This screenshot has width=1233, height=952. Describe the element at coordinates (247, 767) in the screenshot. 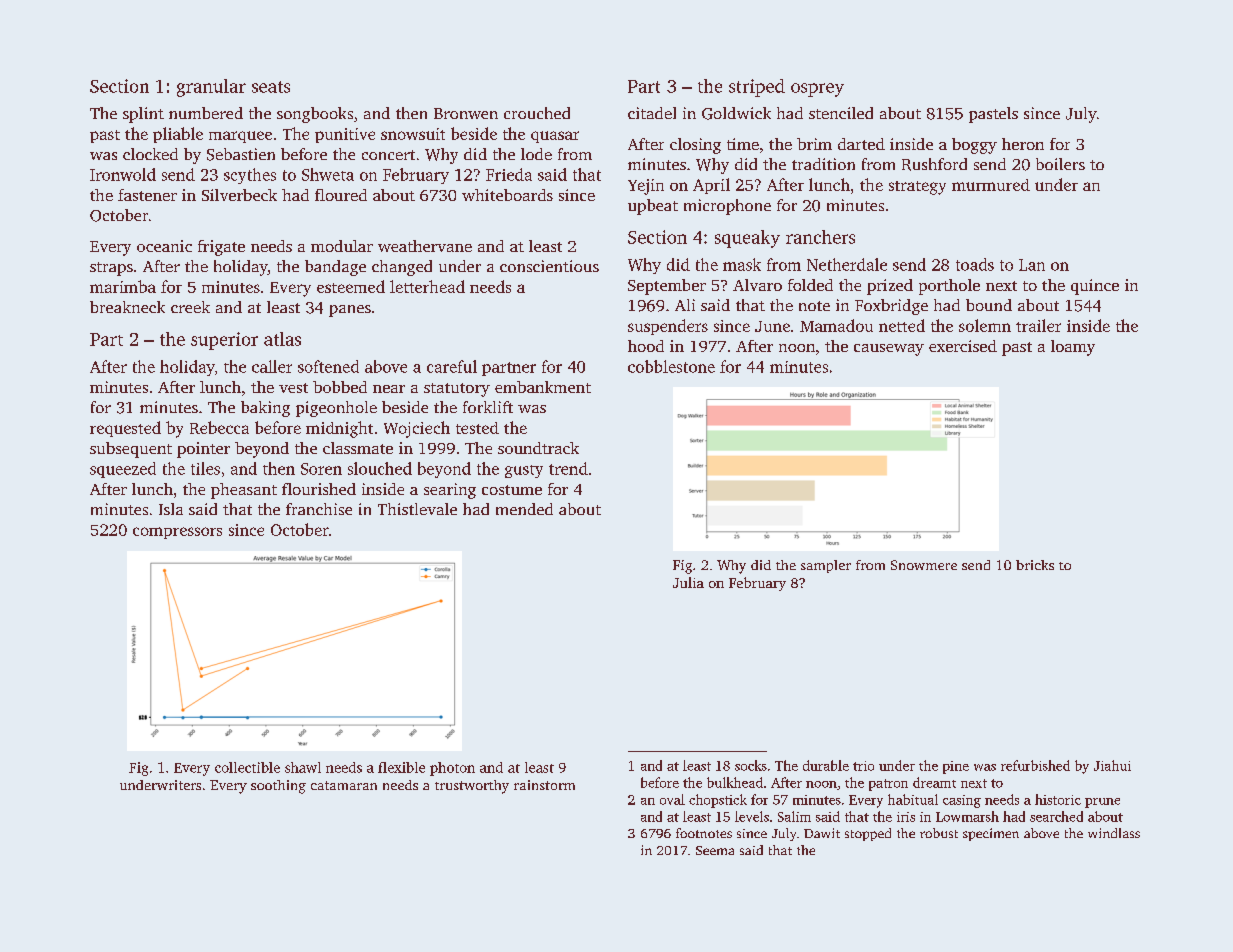

I see `collectible` at that location.
